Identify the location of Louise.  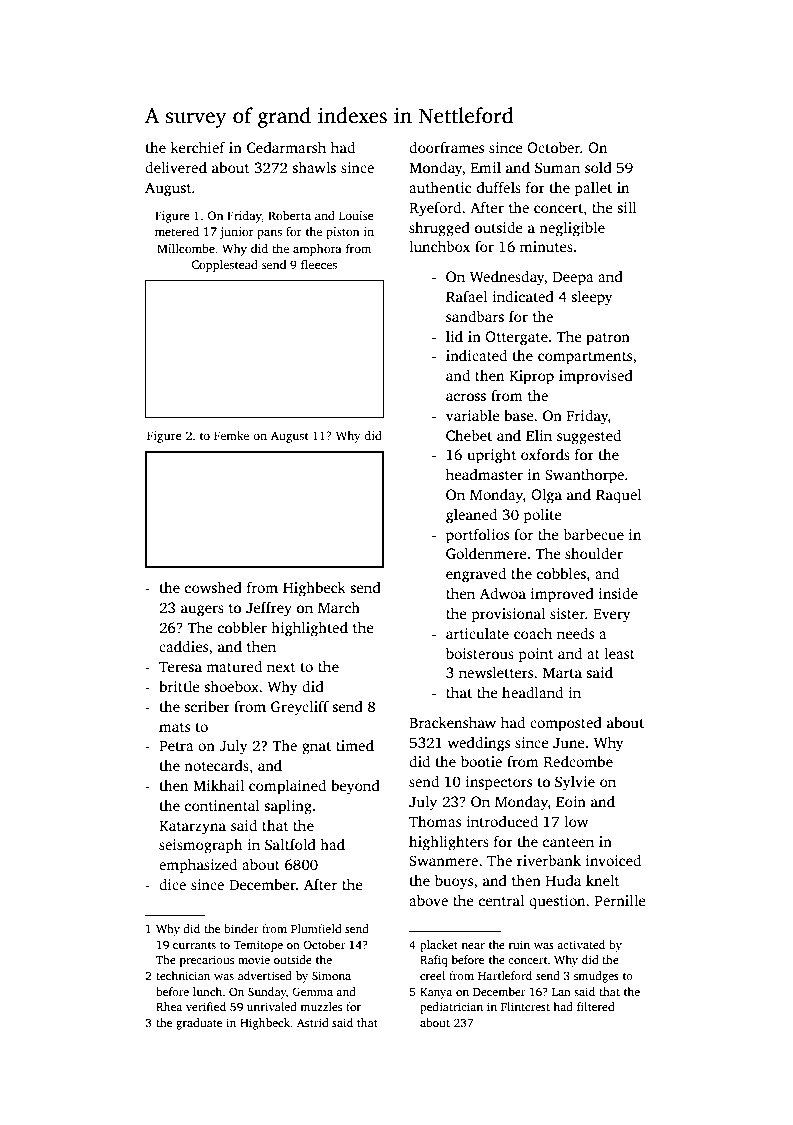
(356, 215).
